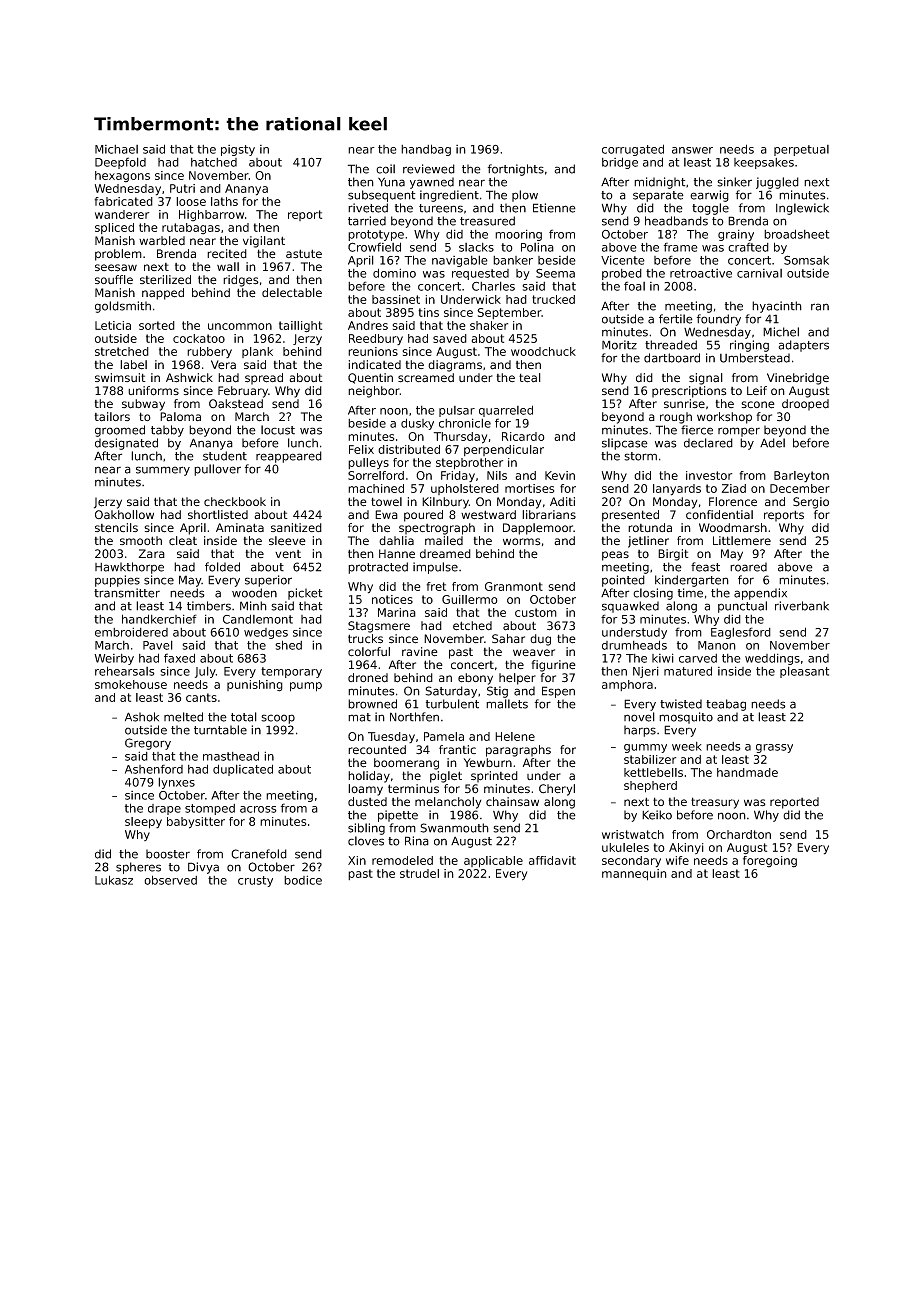  What do you see at coordinates (633, 150) in the document?
I see `corrugated` at bounding box center [633, 150].
